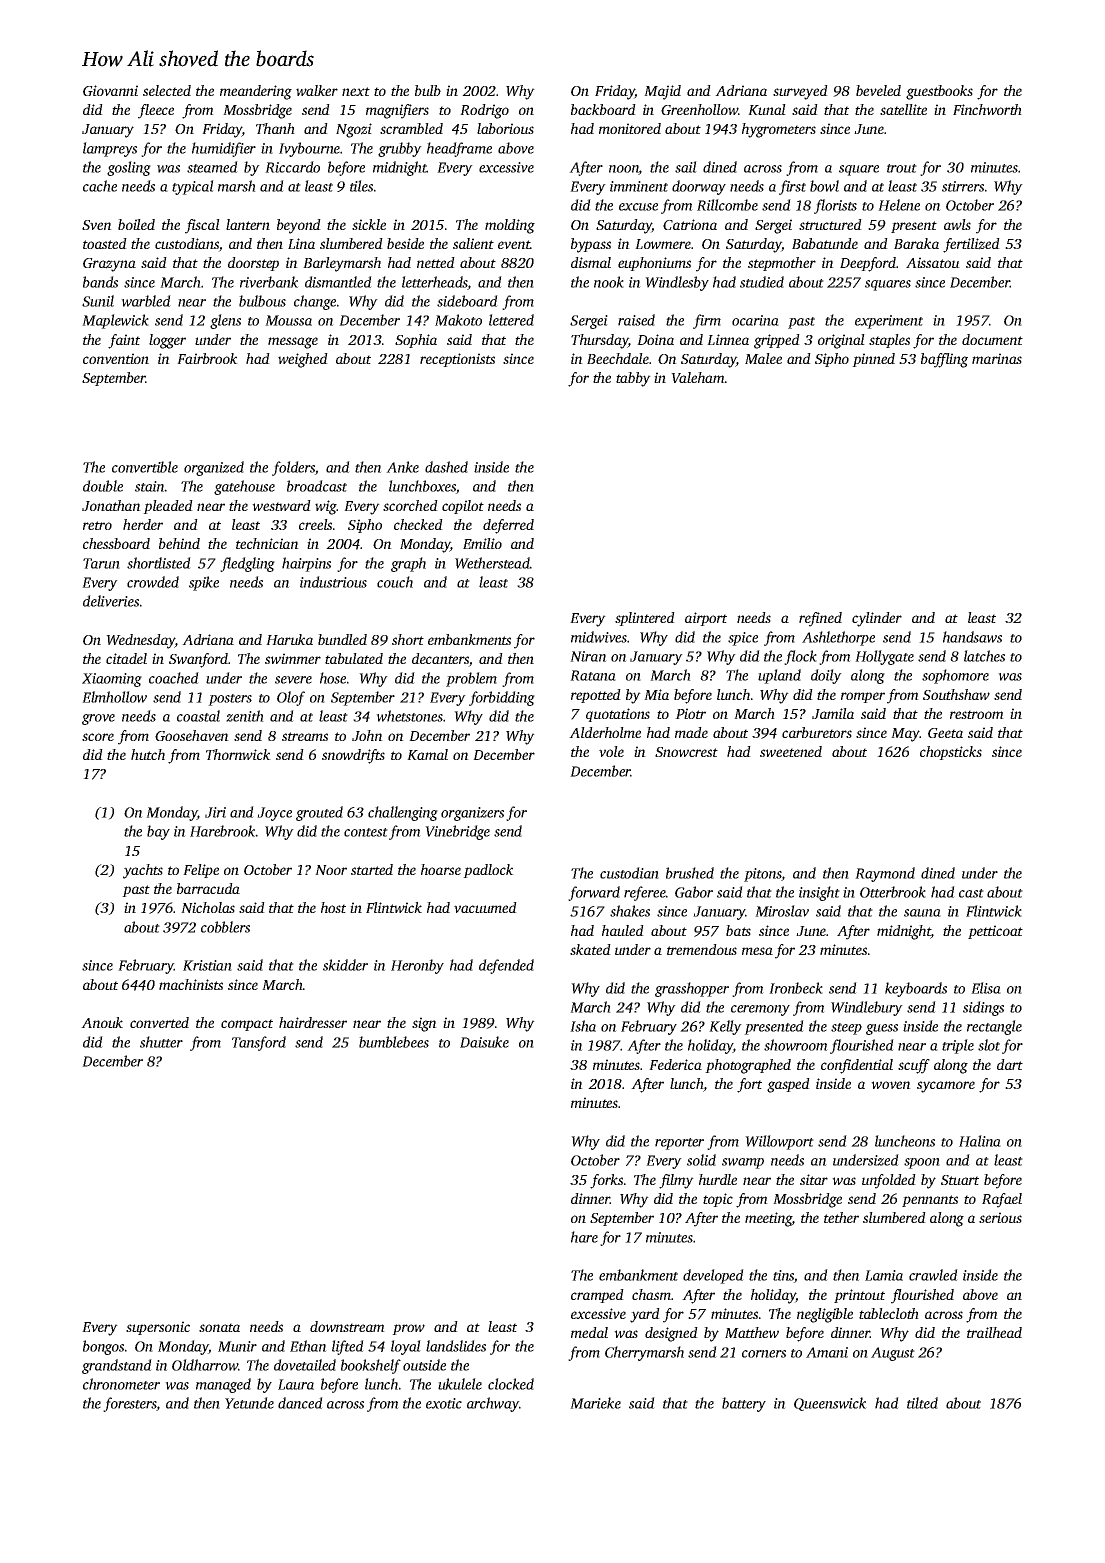  Describe the element at coordinates (130, 1404) in the screenshot. I see `foresters` at that location.
